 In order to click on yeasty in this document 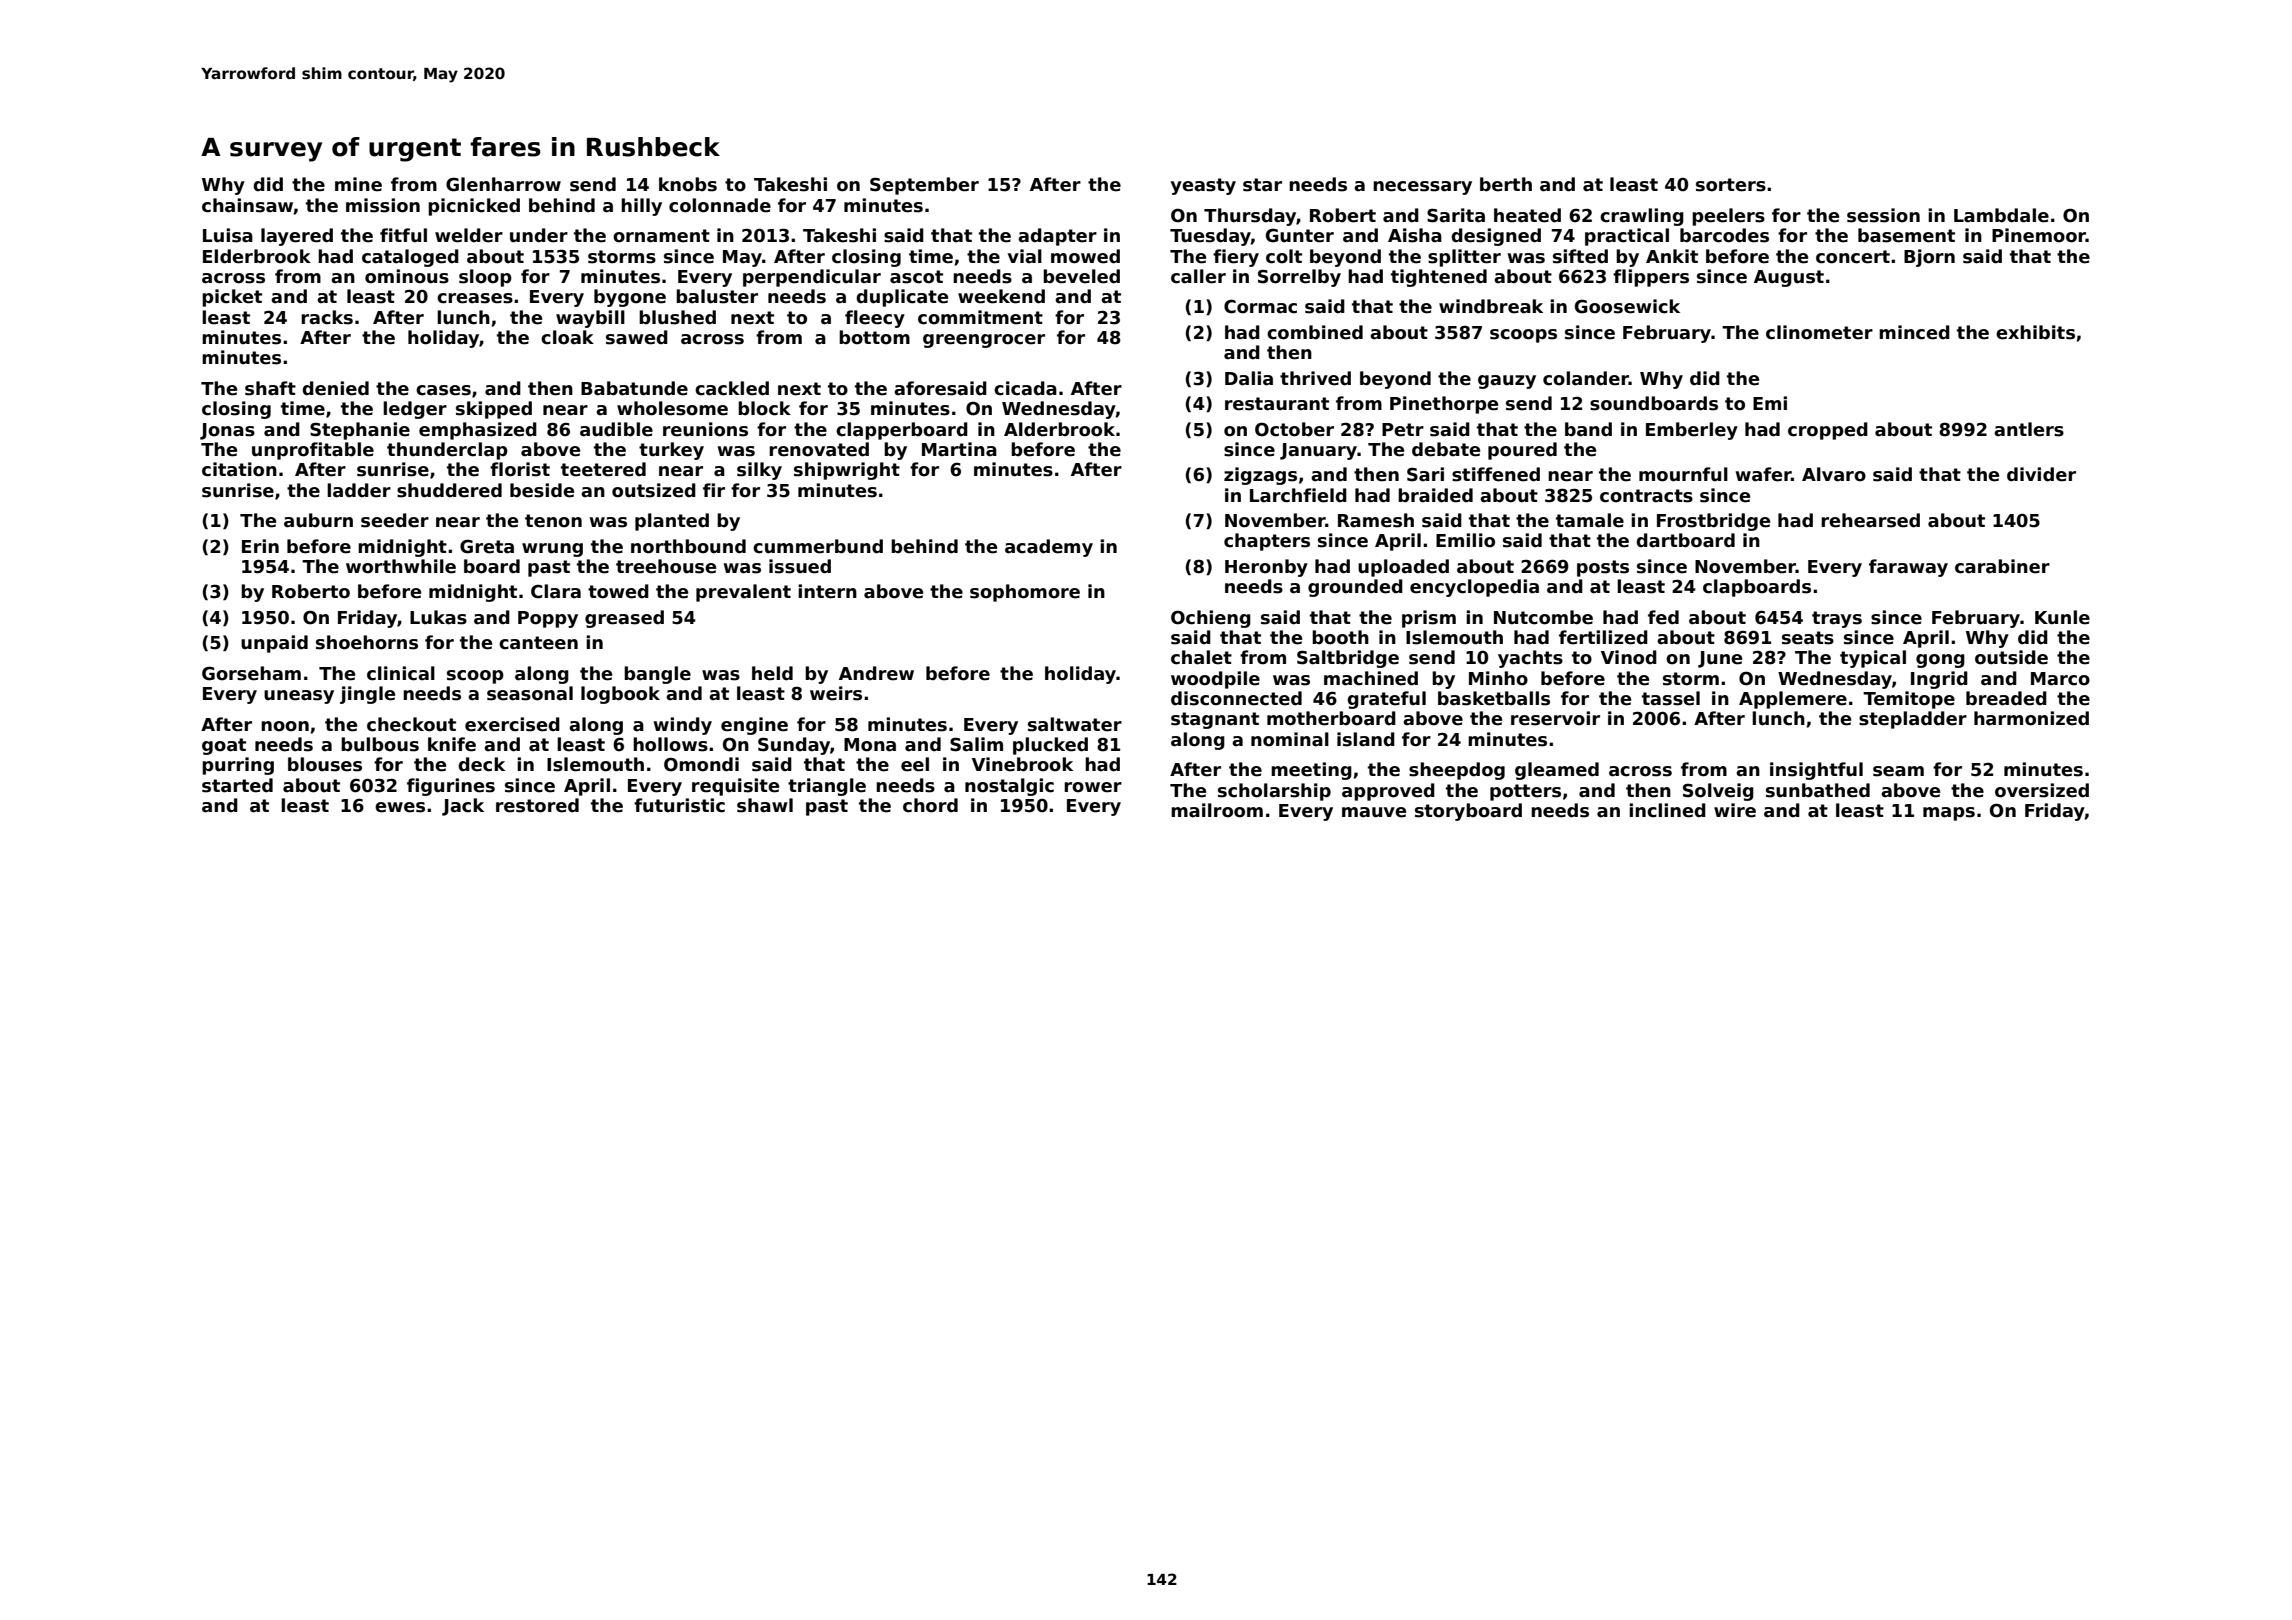, I will do `click(1203, 186)`.
